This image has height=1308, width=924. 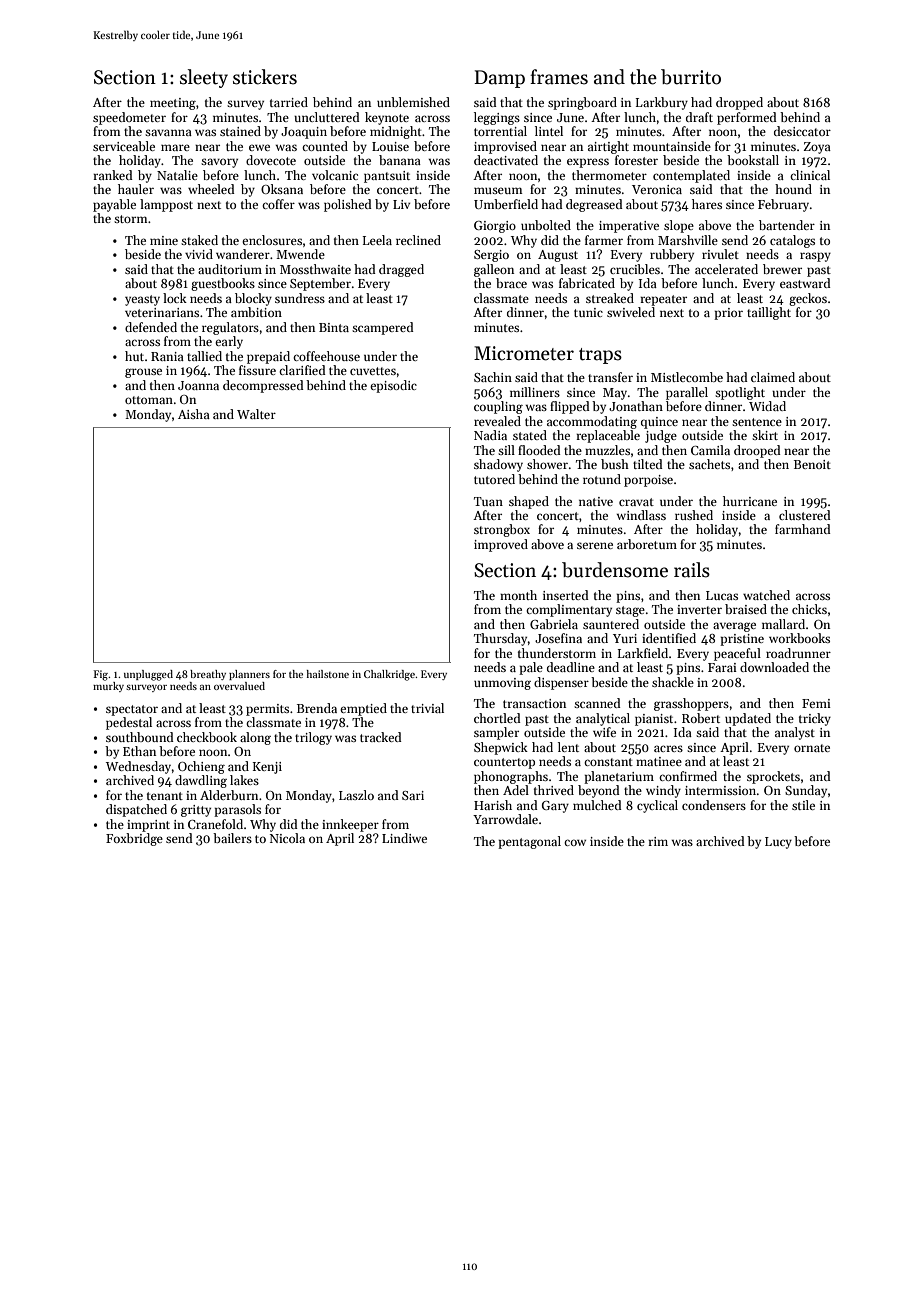 I want to click on unblemished, so click(x=413, y=102).
